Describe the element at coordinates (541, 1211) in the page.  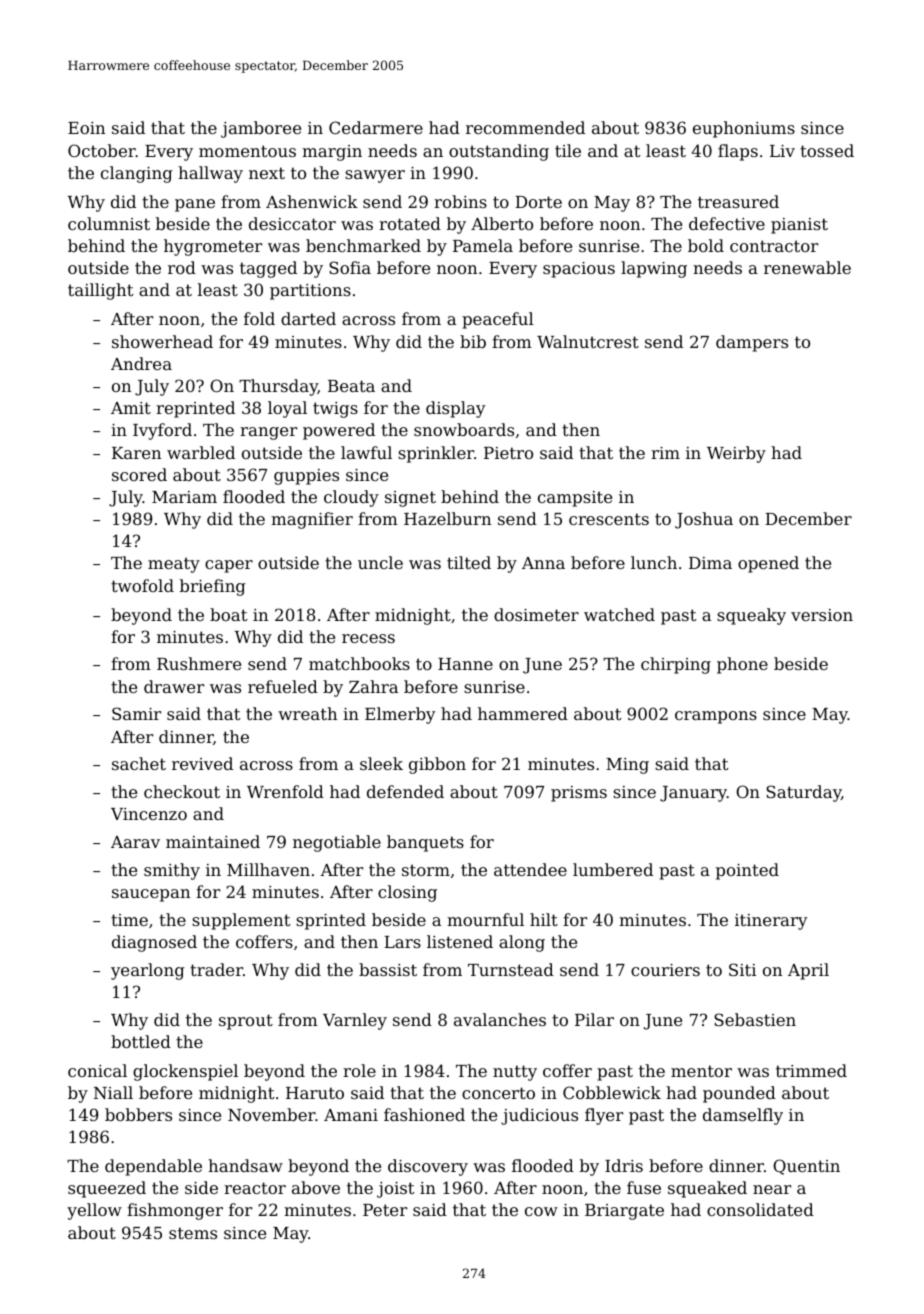
I see `cow` at that location.
